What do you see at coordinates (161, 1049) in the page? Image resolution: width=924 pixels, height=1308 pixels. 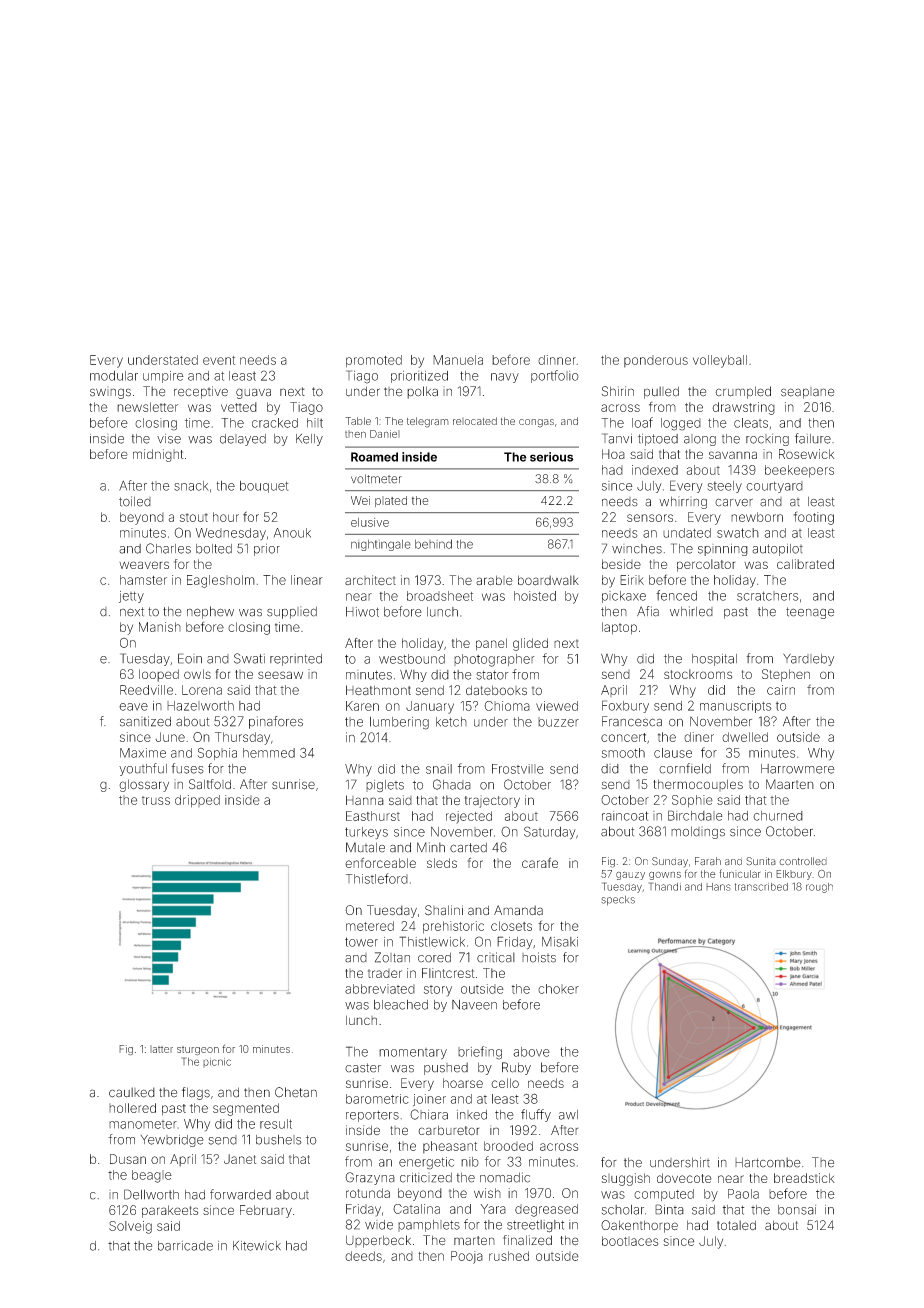 I see `latter` at bounding box center [161, 1049].
